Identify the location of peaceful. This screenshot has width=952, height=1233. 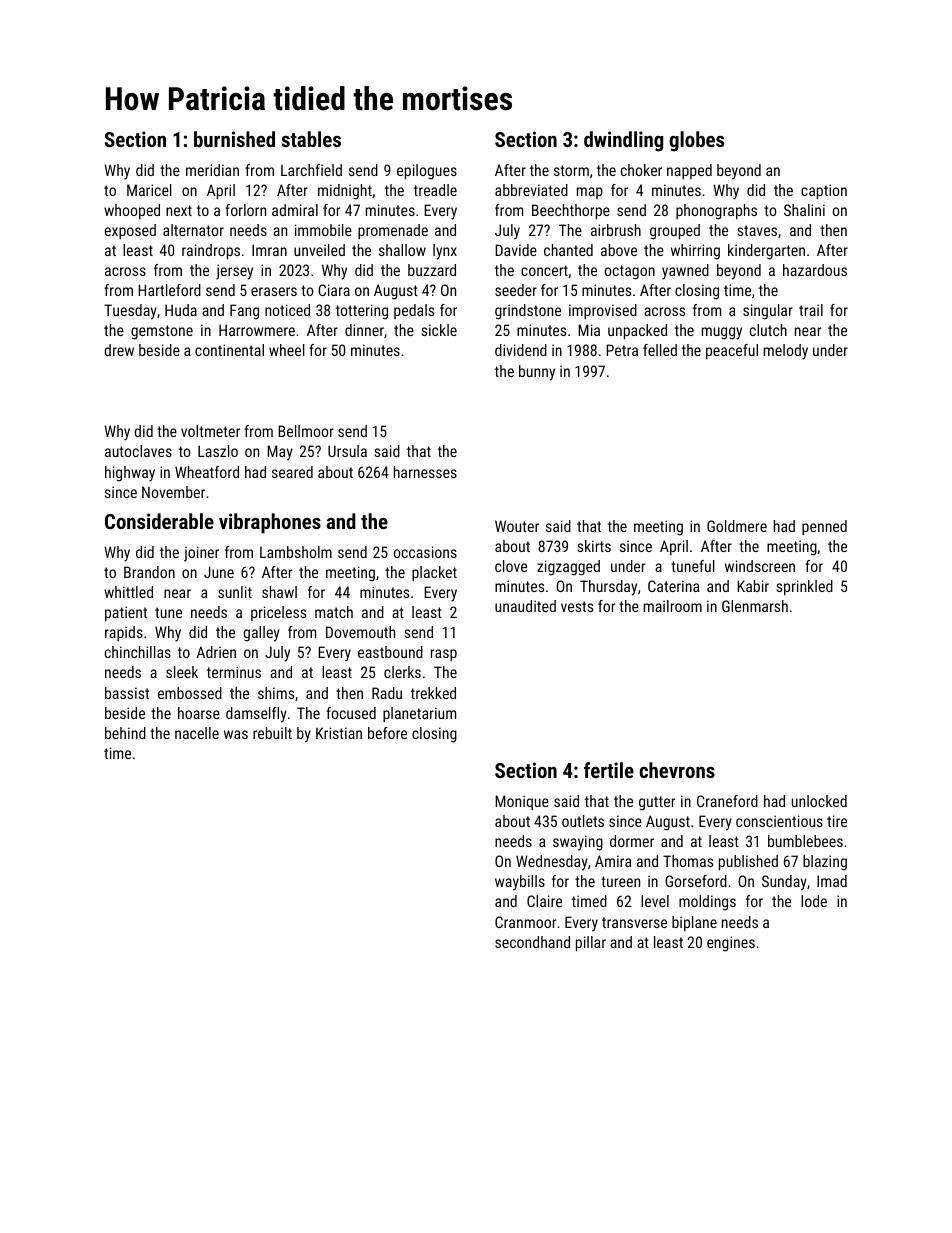
(732, 351).
